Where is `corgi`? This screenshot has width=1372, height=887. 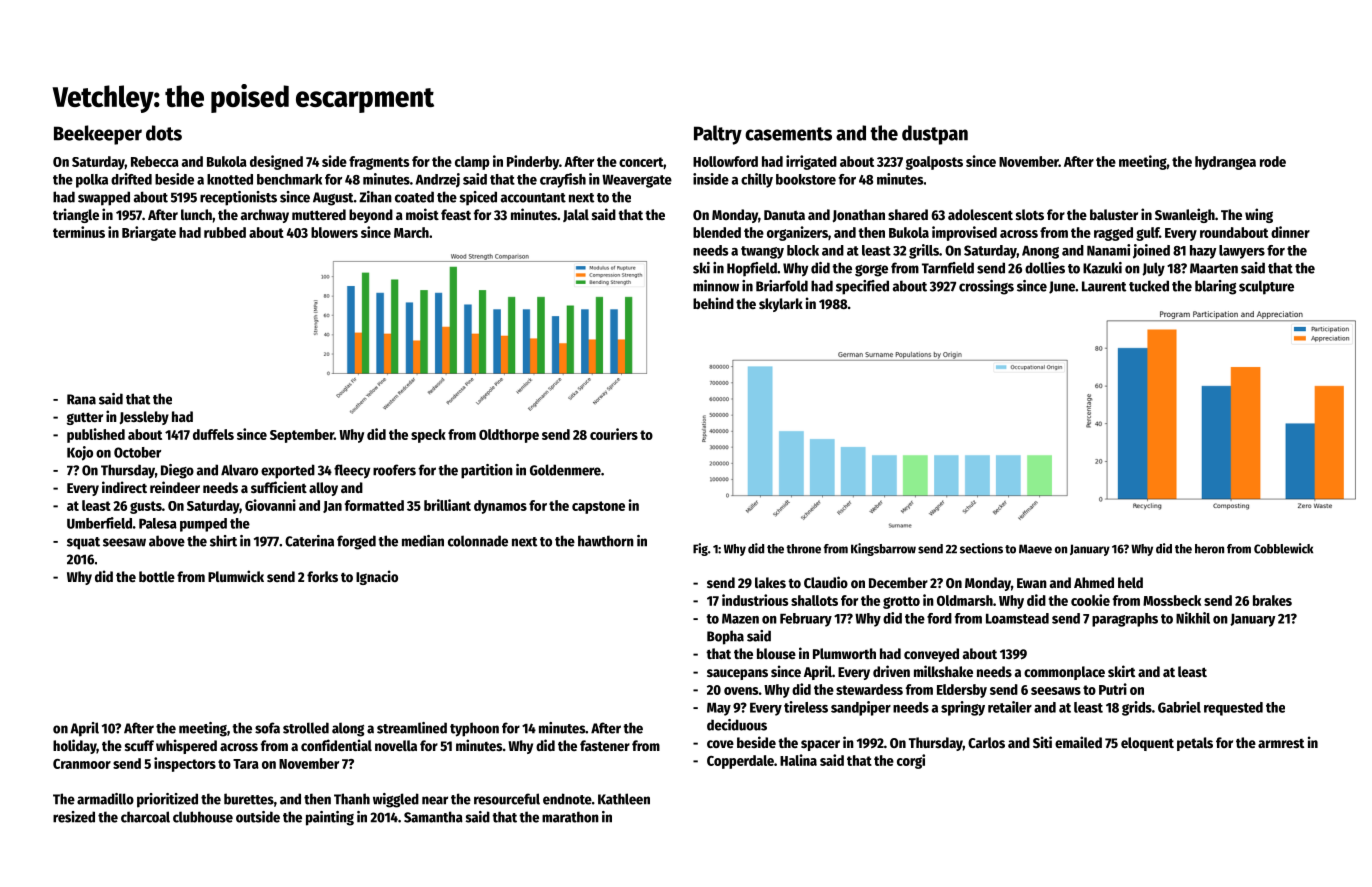 corgi is located at coordinates (911, 761).
